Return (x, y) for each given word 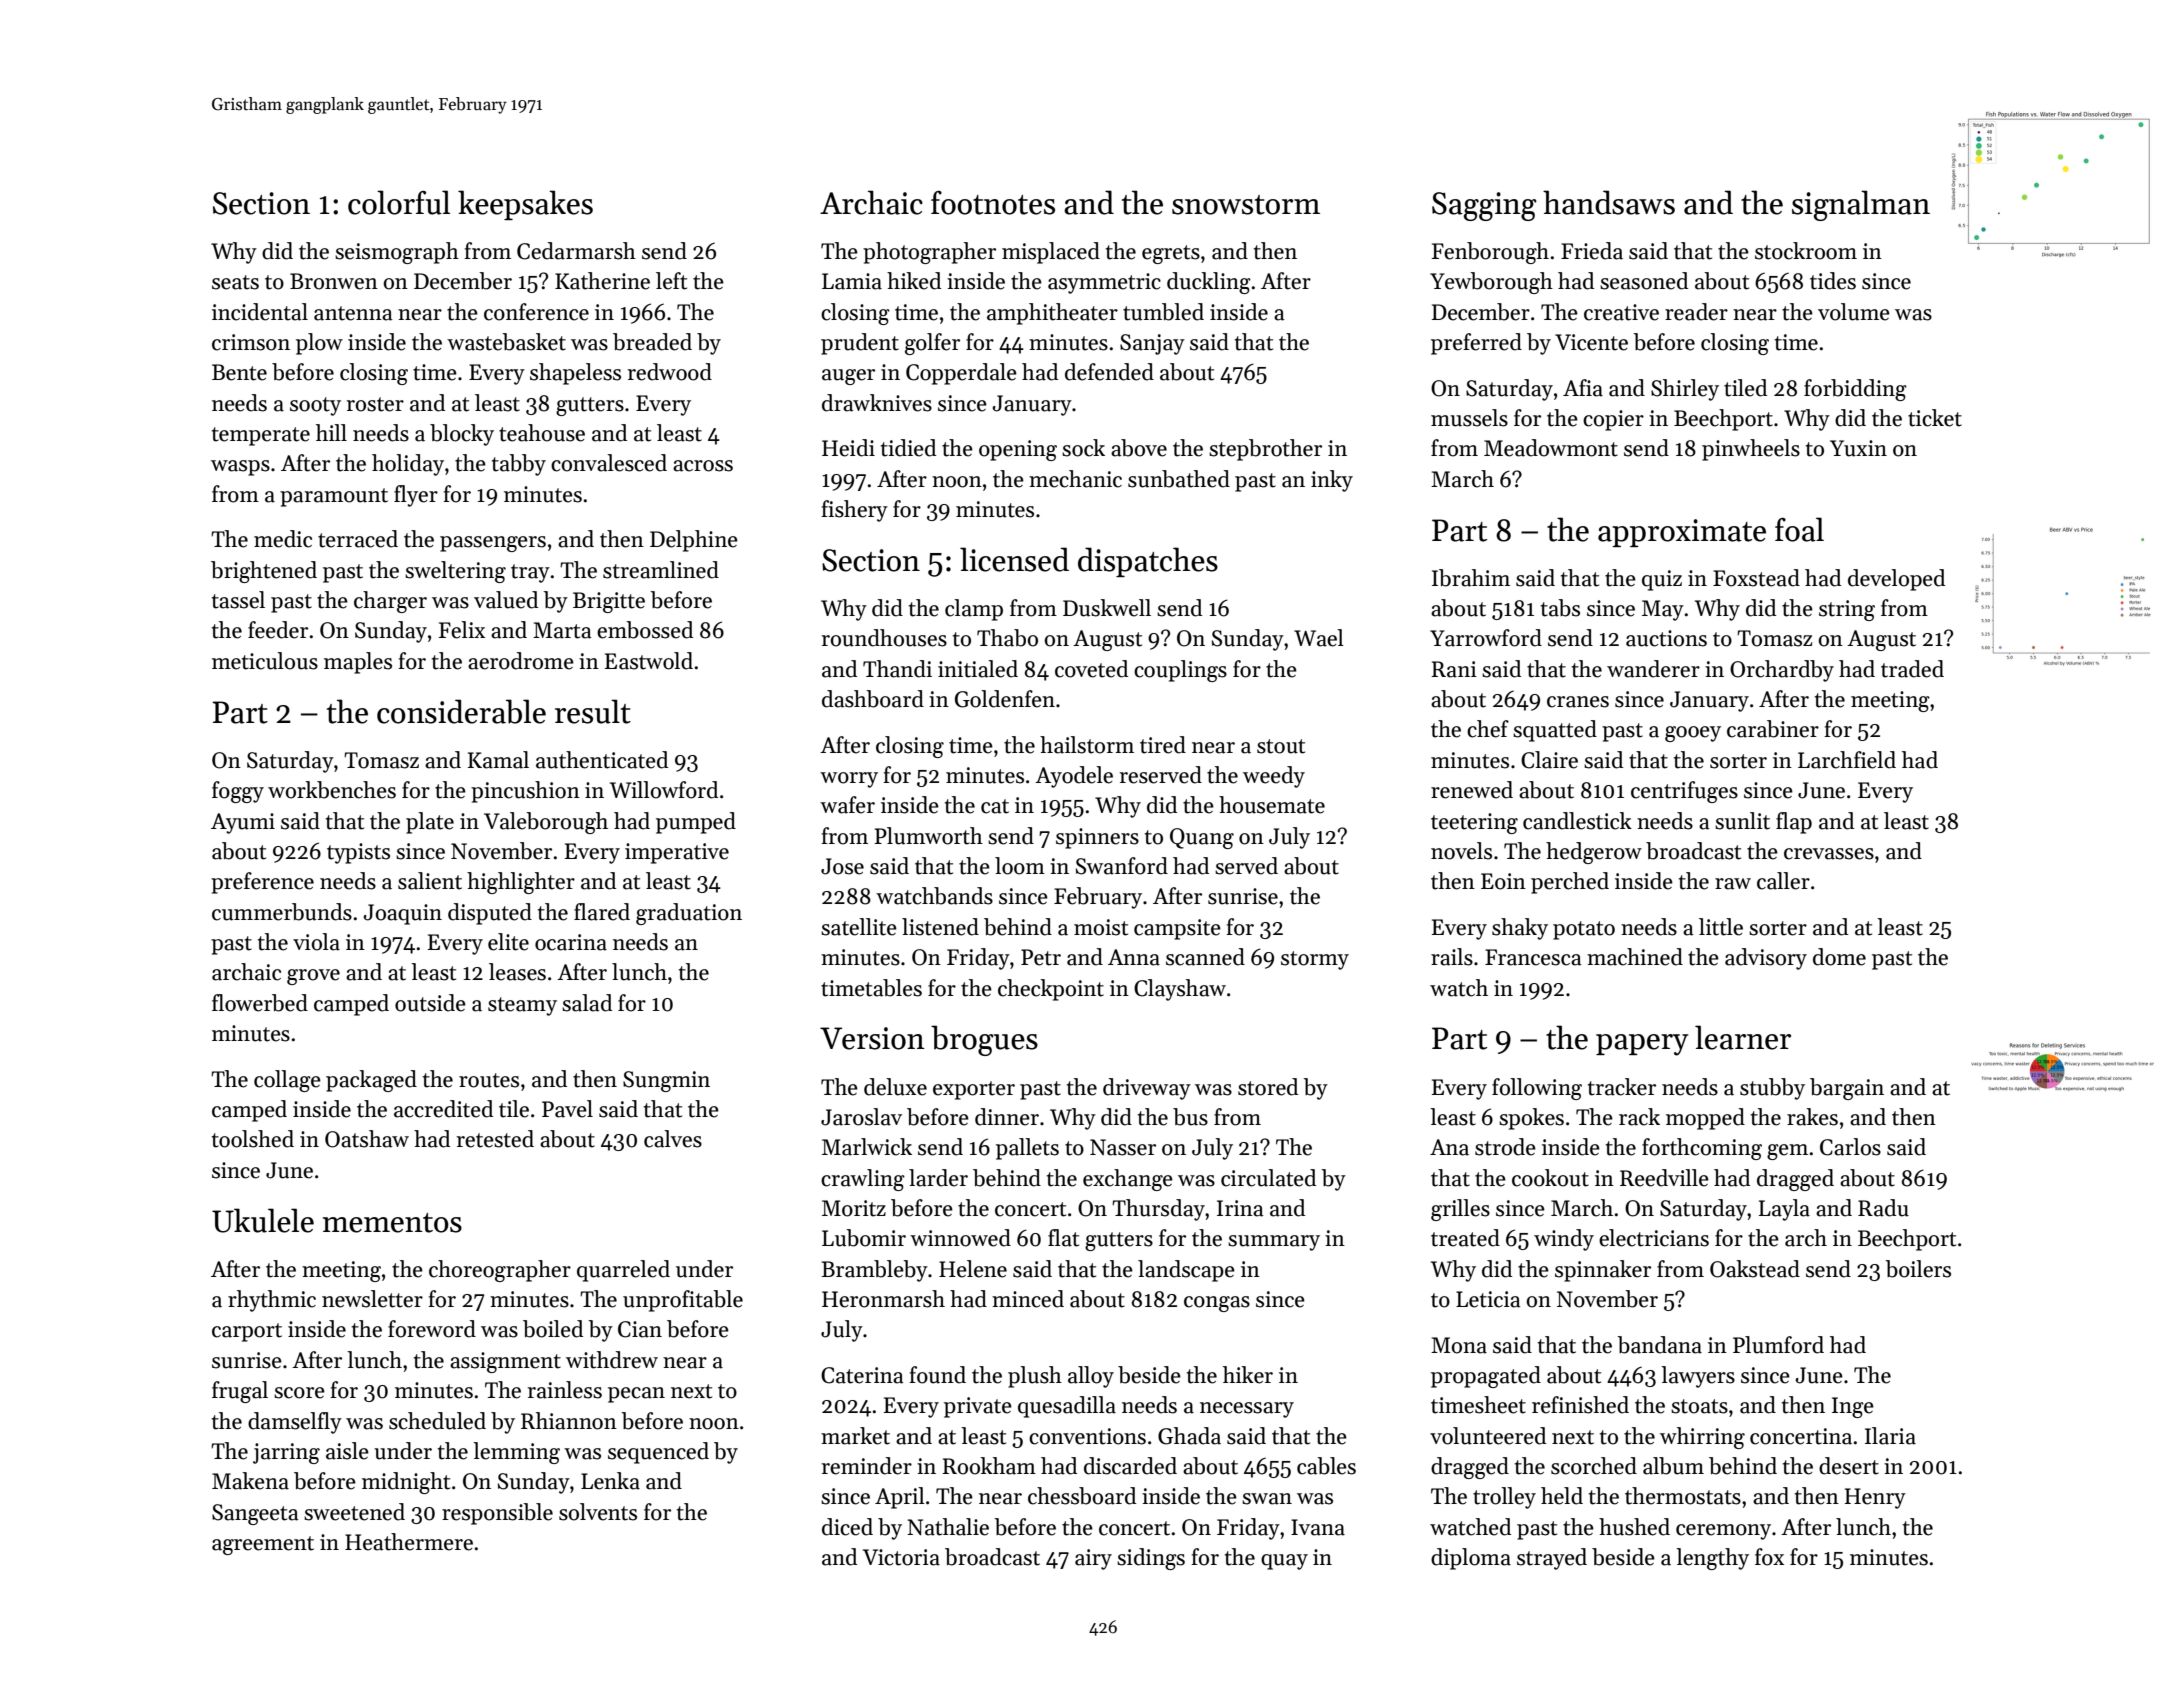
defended (1109, 372)
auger (848, 377)
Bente (239, 372)
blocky (462, 435)
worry (849, 780)
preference (262, 883)
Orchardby (1782, 671)
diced (847, 1527)
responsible (497, 1514)
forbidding (1855, 390)
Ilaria (1890, 1436)
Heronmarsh (883, 1299)
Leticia (1488, 1299)
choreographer (500, 1271)
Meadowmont (1551, 448)
